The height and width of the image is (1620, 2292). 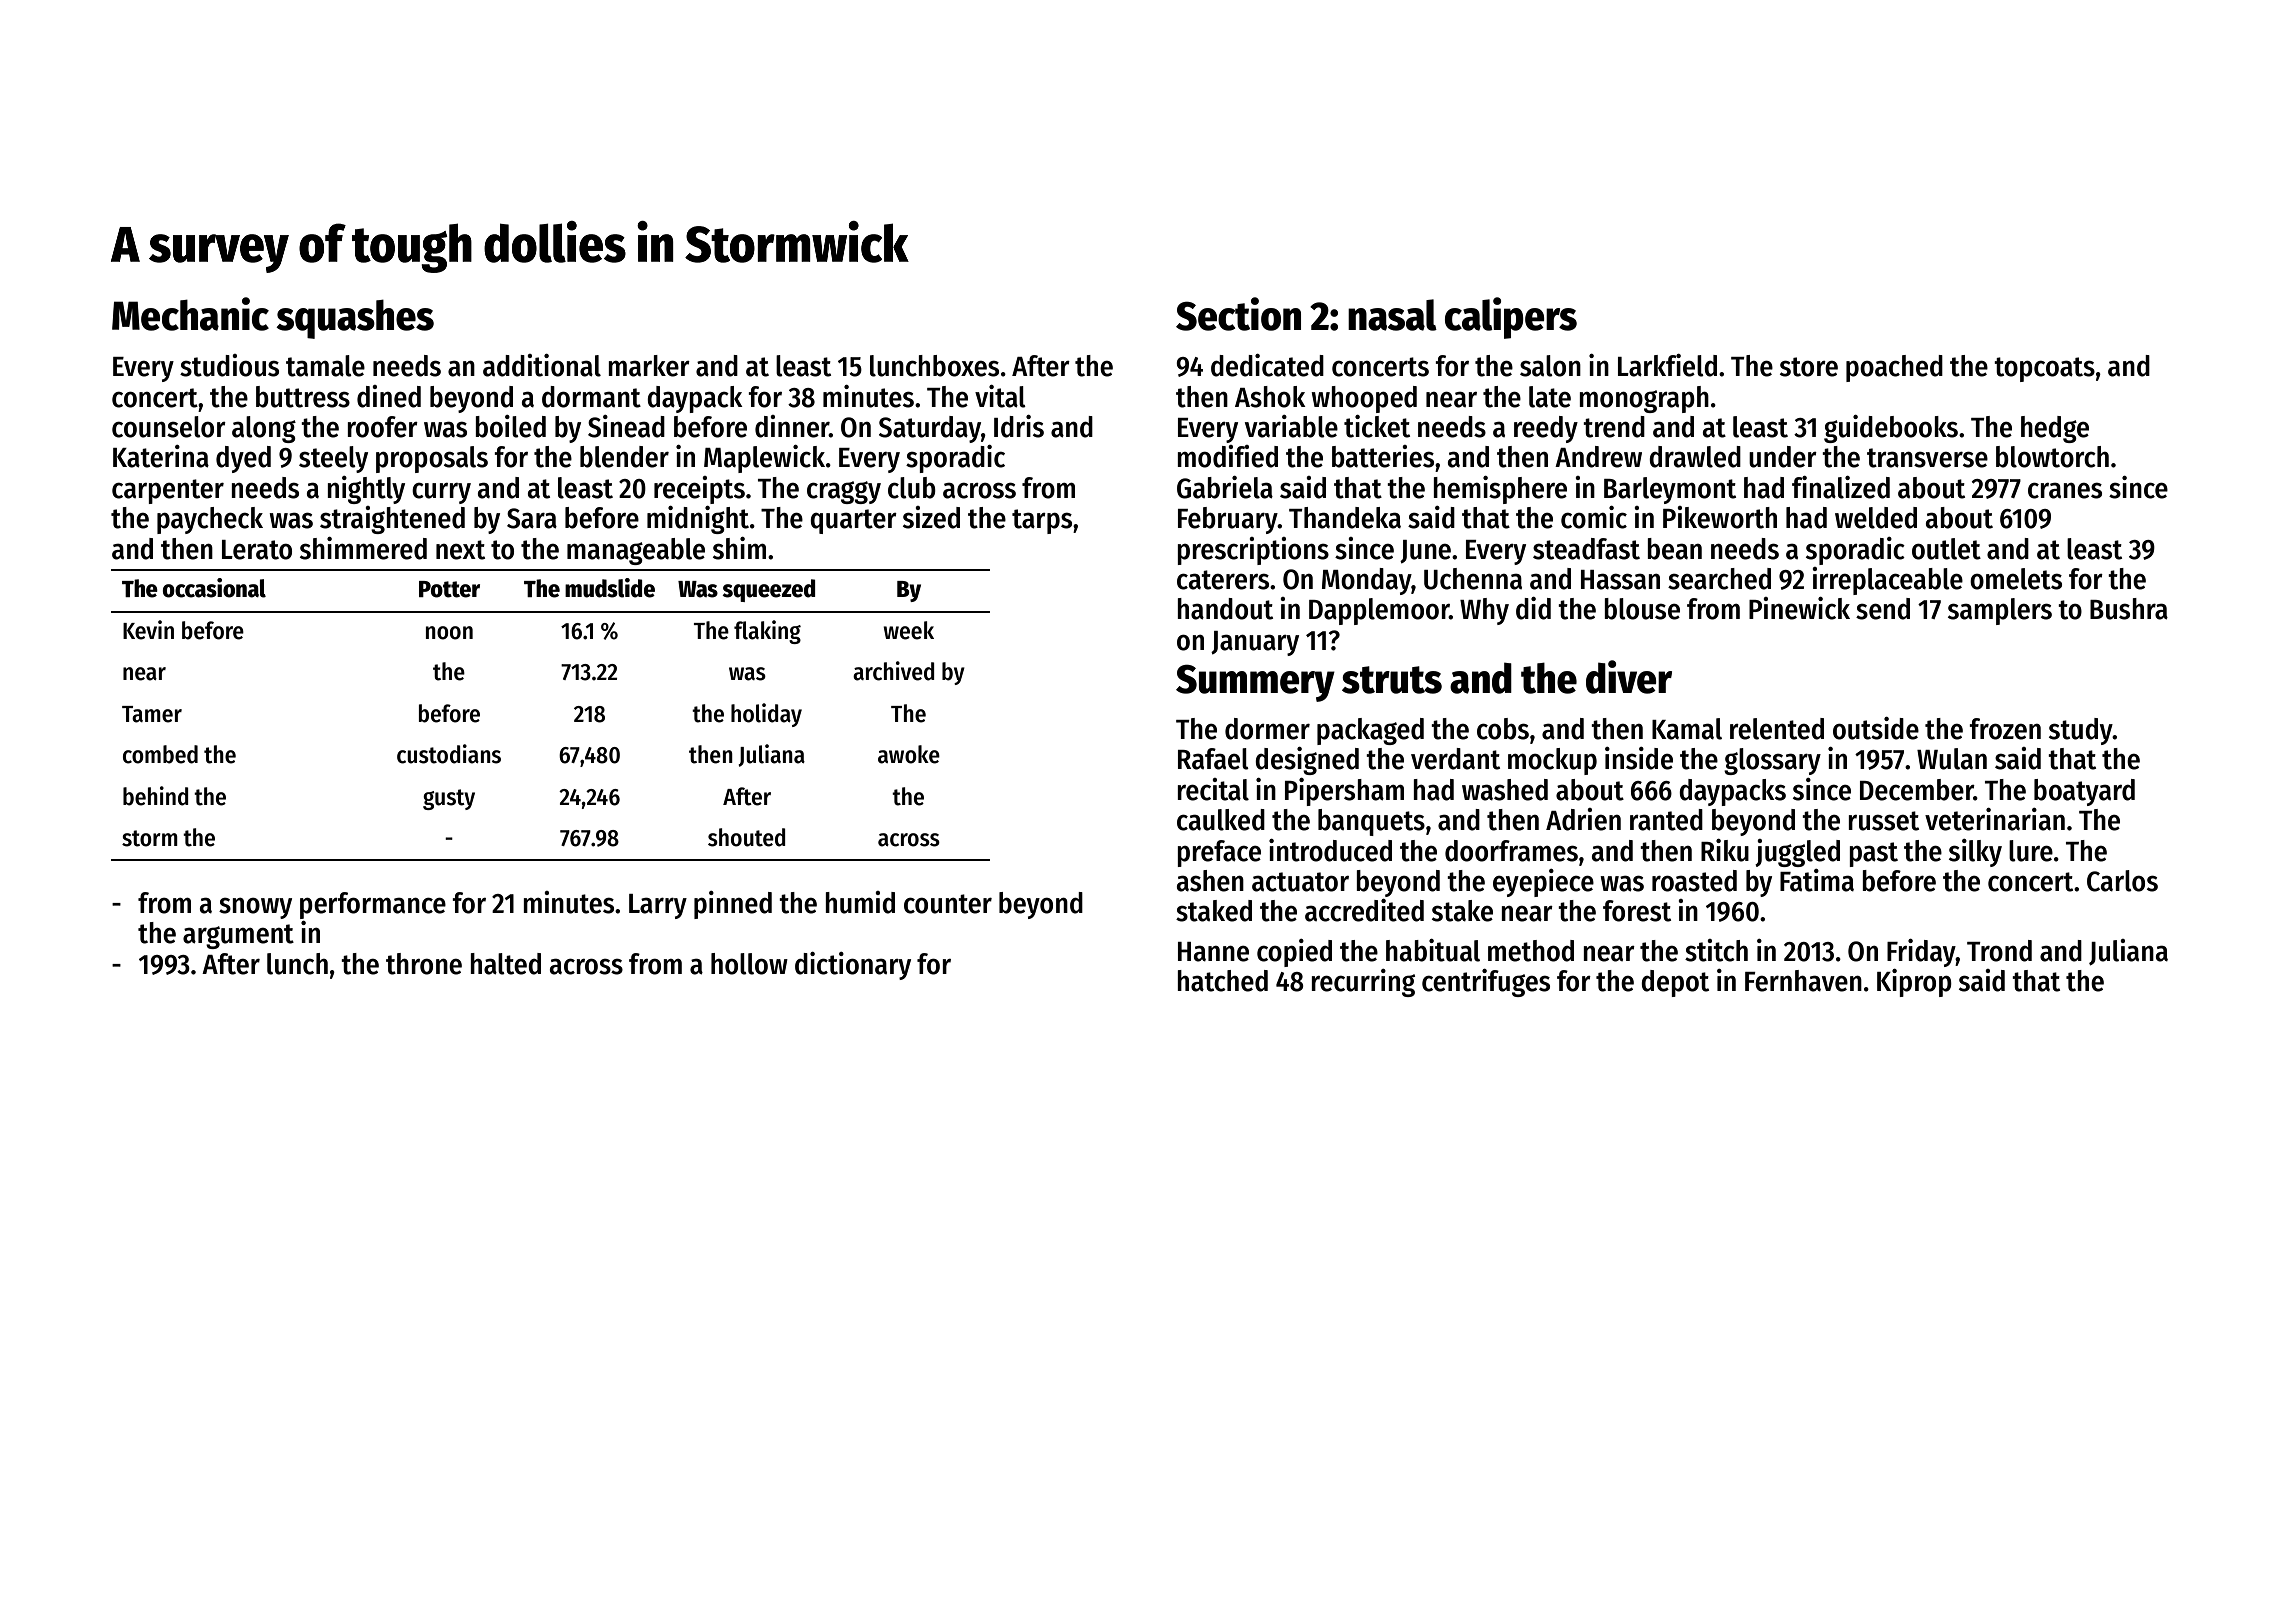 I want to click on transverse, so click(x=1927, y=458).
